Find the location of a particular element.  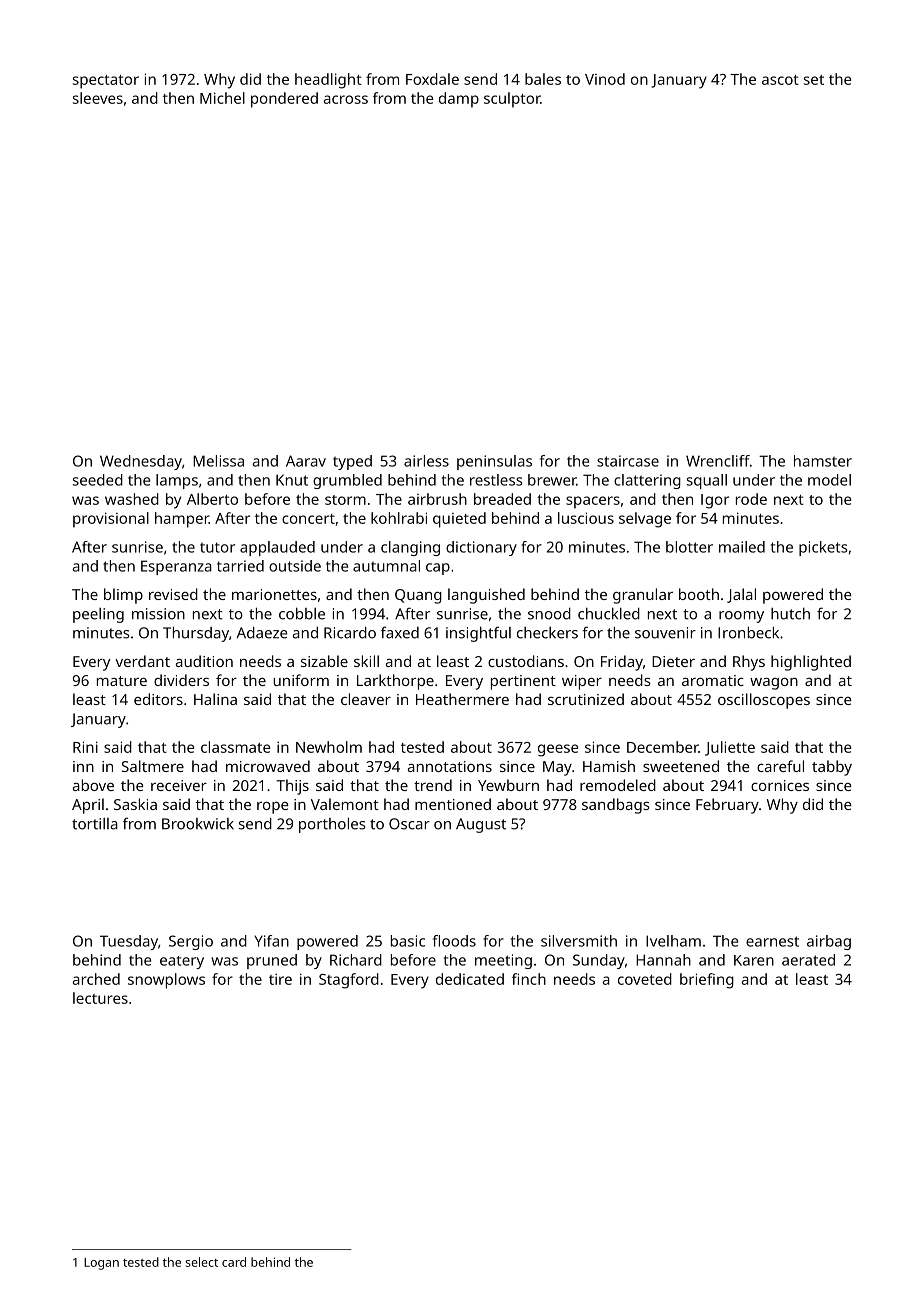

select is located at coordinates (201, 1262).
